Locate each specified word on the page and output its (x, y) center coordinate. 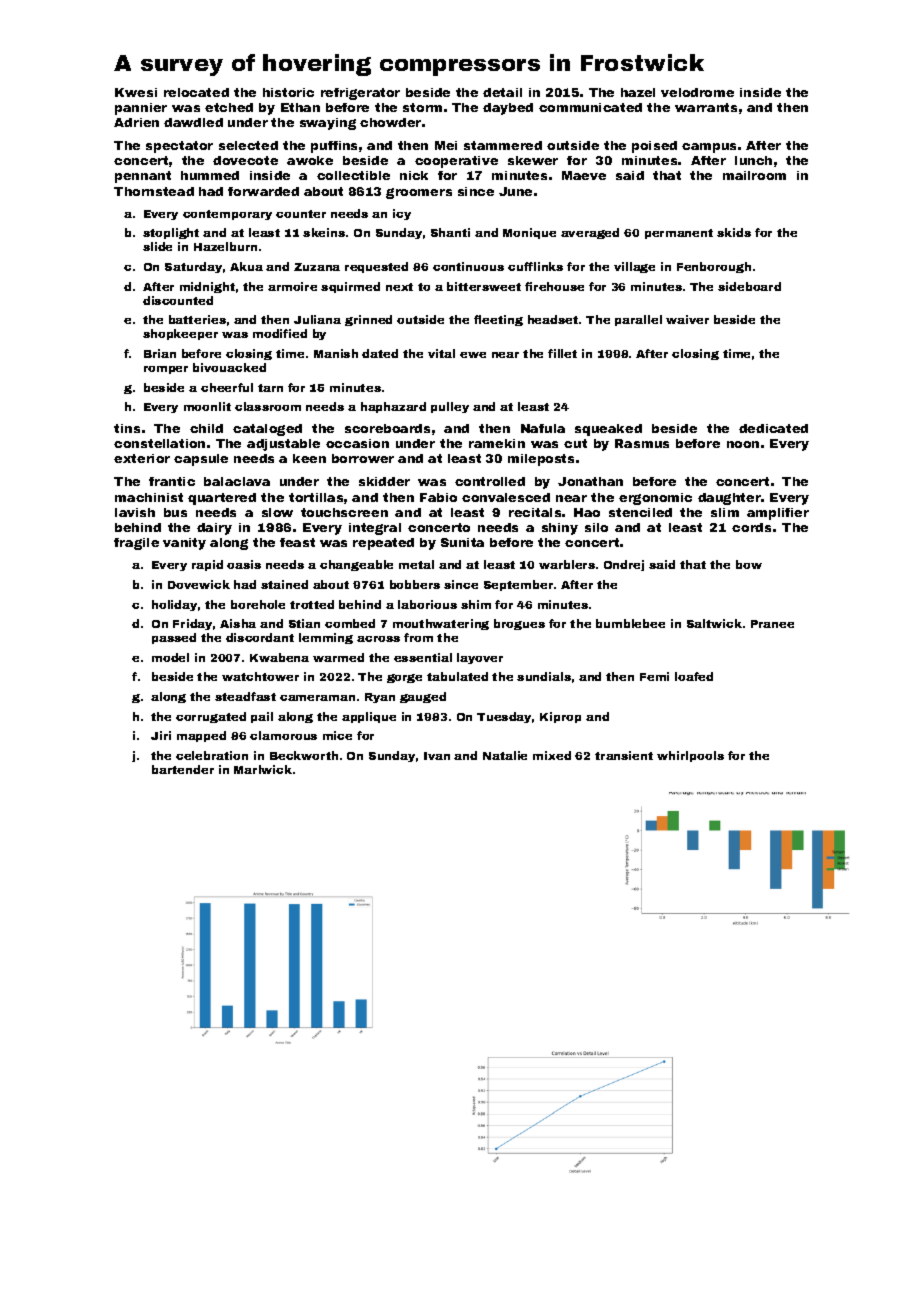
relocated (196, 92)
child (206, 428)
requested (376, 267)
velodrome (697, 92)
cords (751, 527)
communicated (590, 107)
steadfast (245, 696)
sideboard (749, 286)
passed (174, 638)
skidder (384, 481)
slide (157, 246)
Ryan (380, 698)
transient (624, 755)
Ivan (437, 756)
